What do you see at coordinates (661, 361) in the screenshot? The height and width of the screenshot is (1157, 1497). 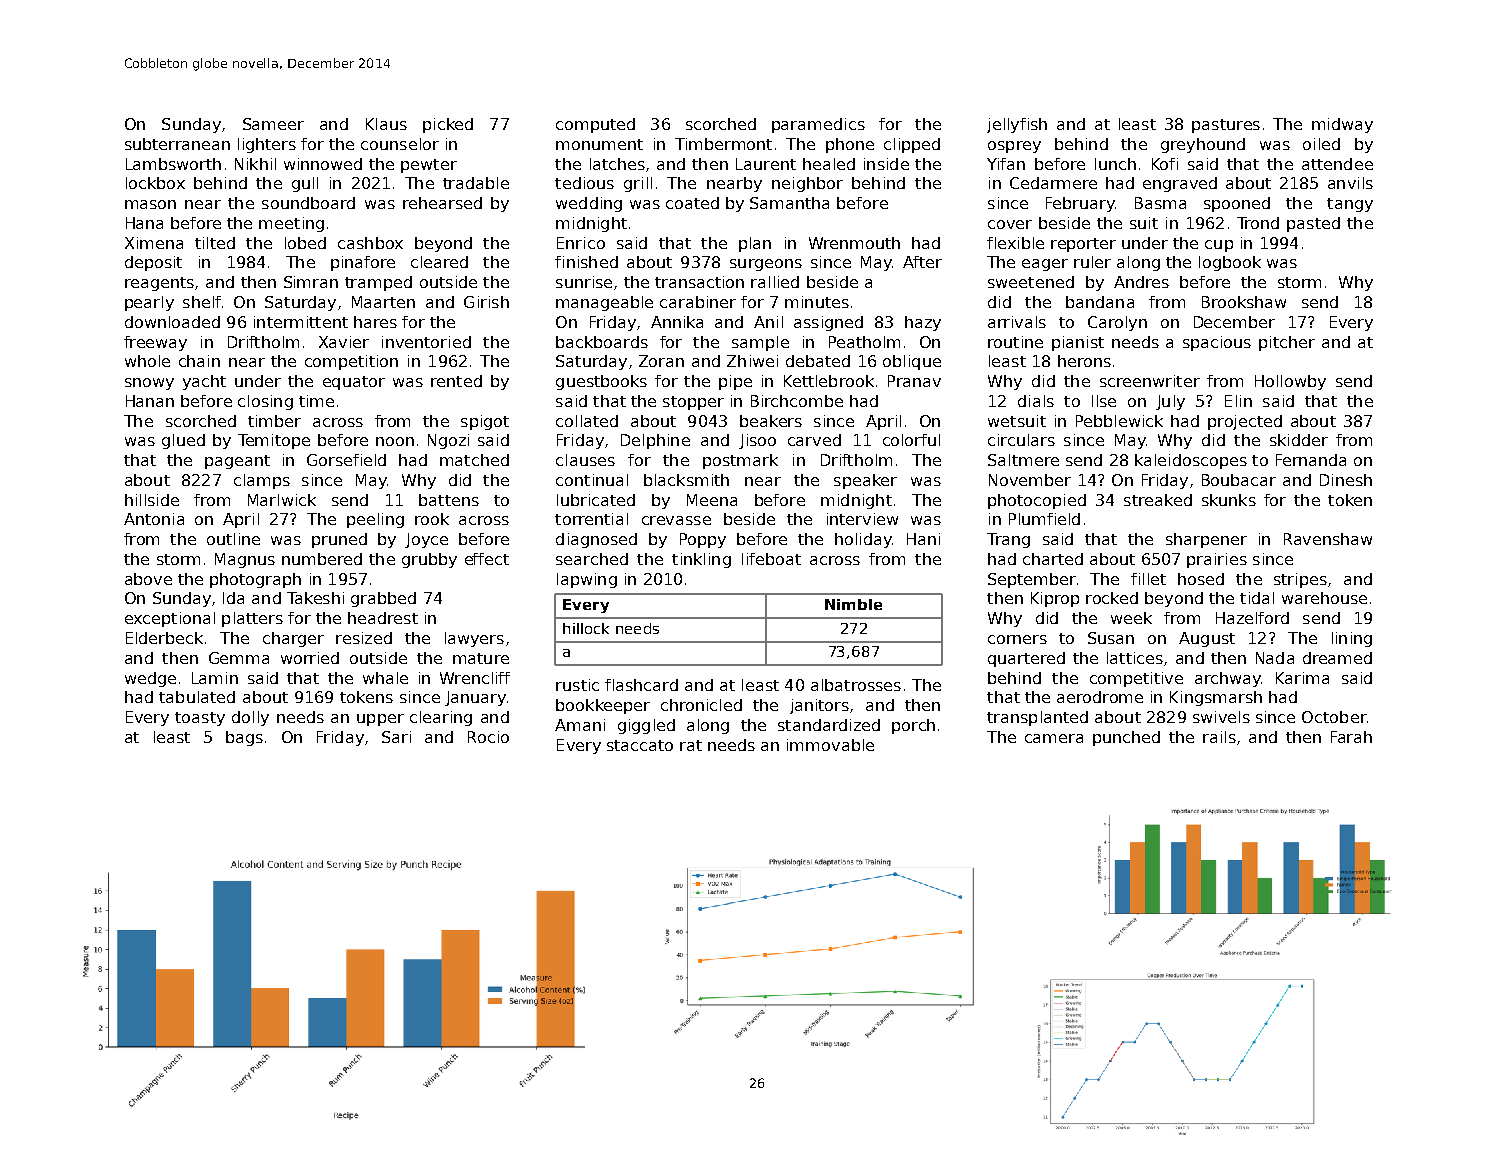 I see `Zoran` at bounding box center [661, 361].
